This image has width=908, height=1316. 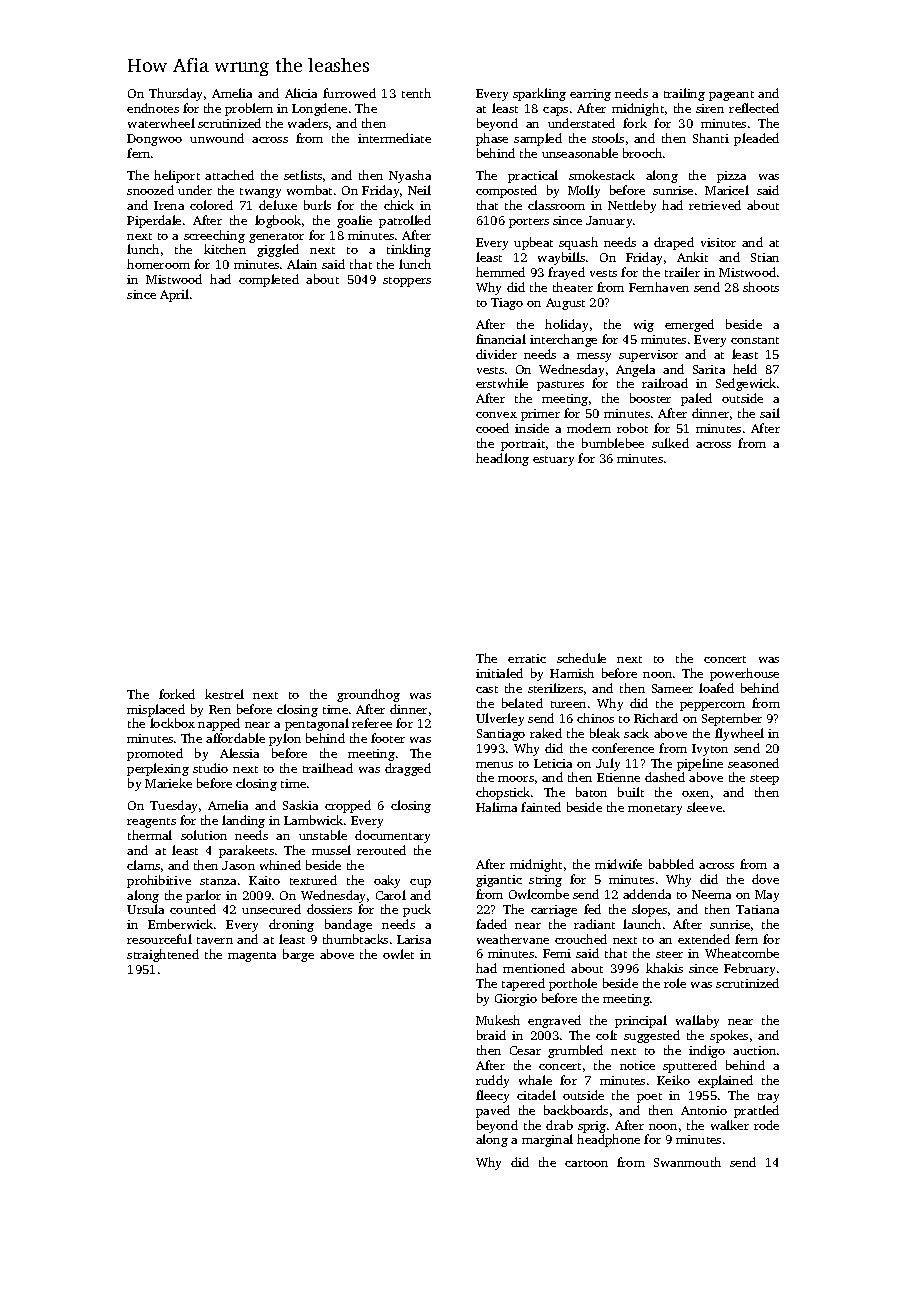 I want to click on Sameer, so click(x=672, y=688).
